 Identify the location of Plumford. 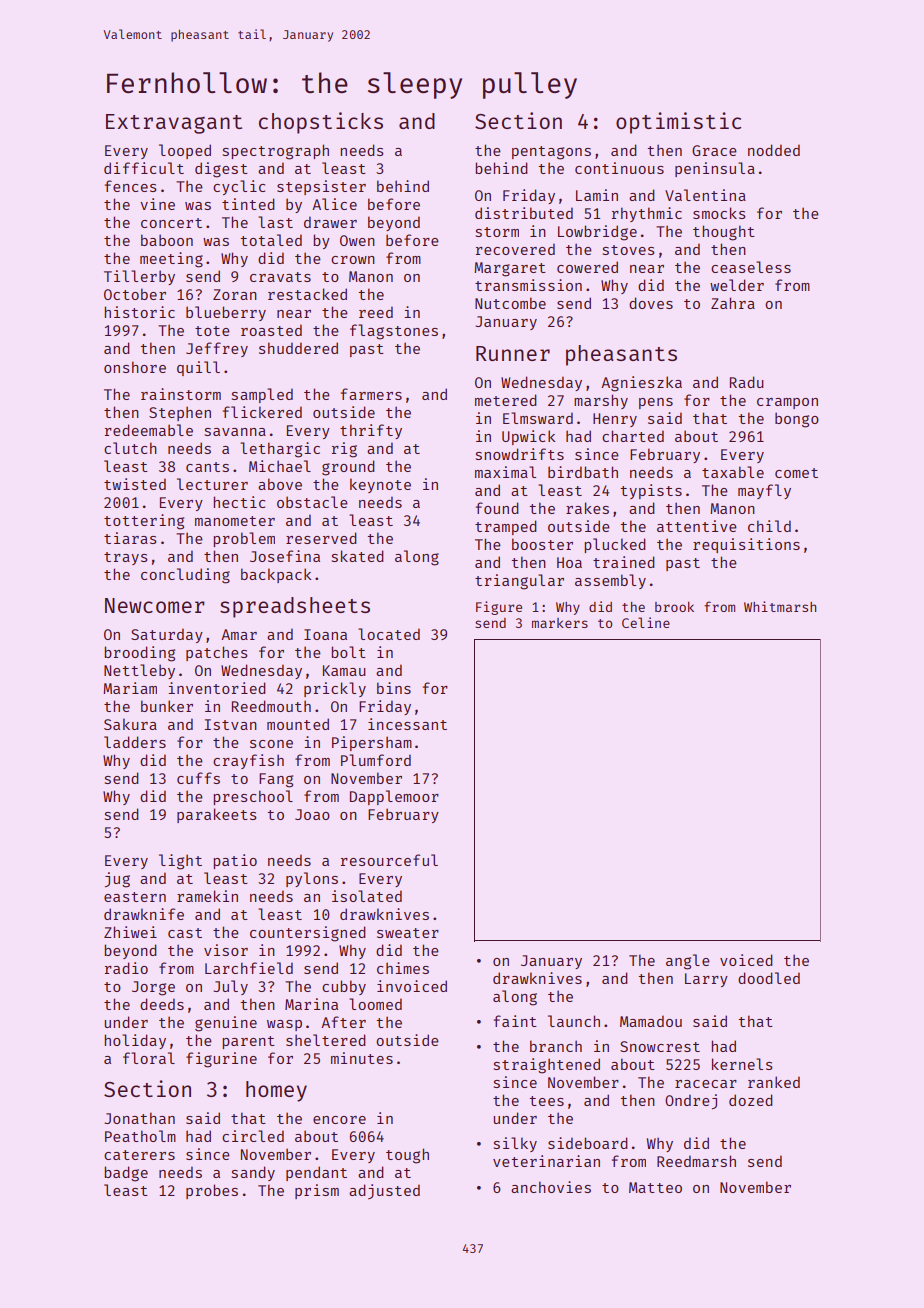
(376, 760).
